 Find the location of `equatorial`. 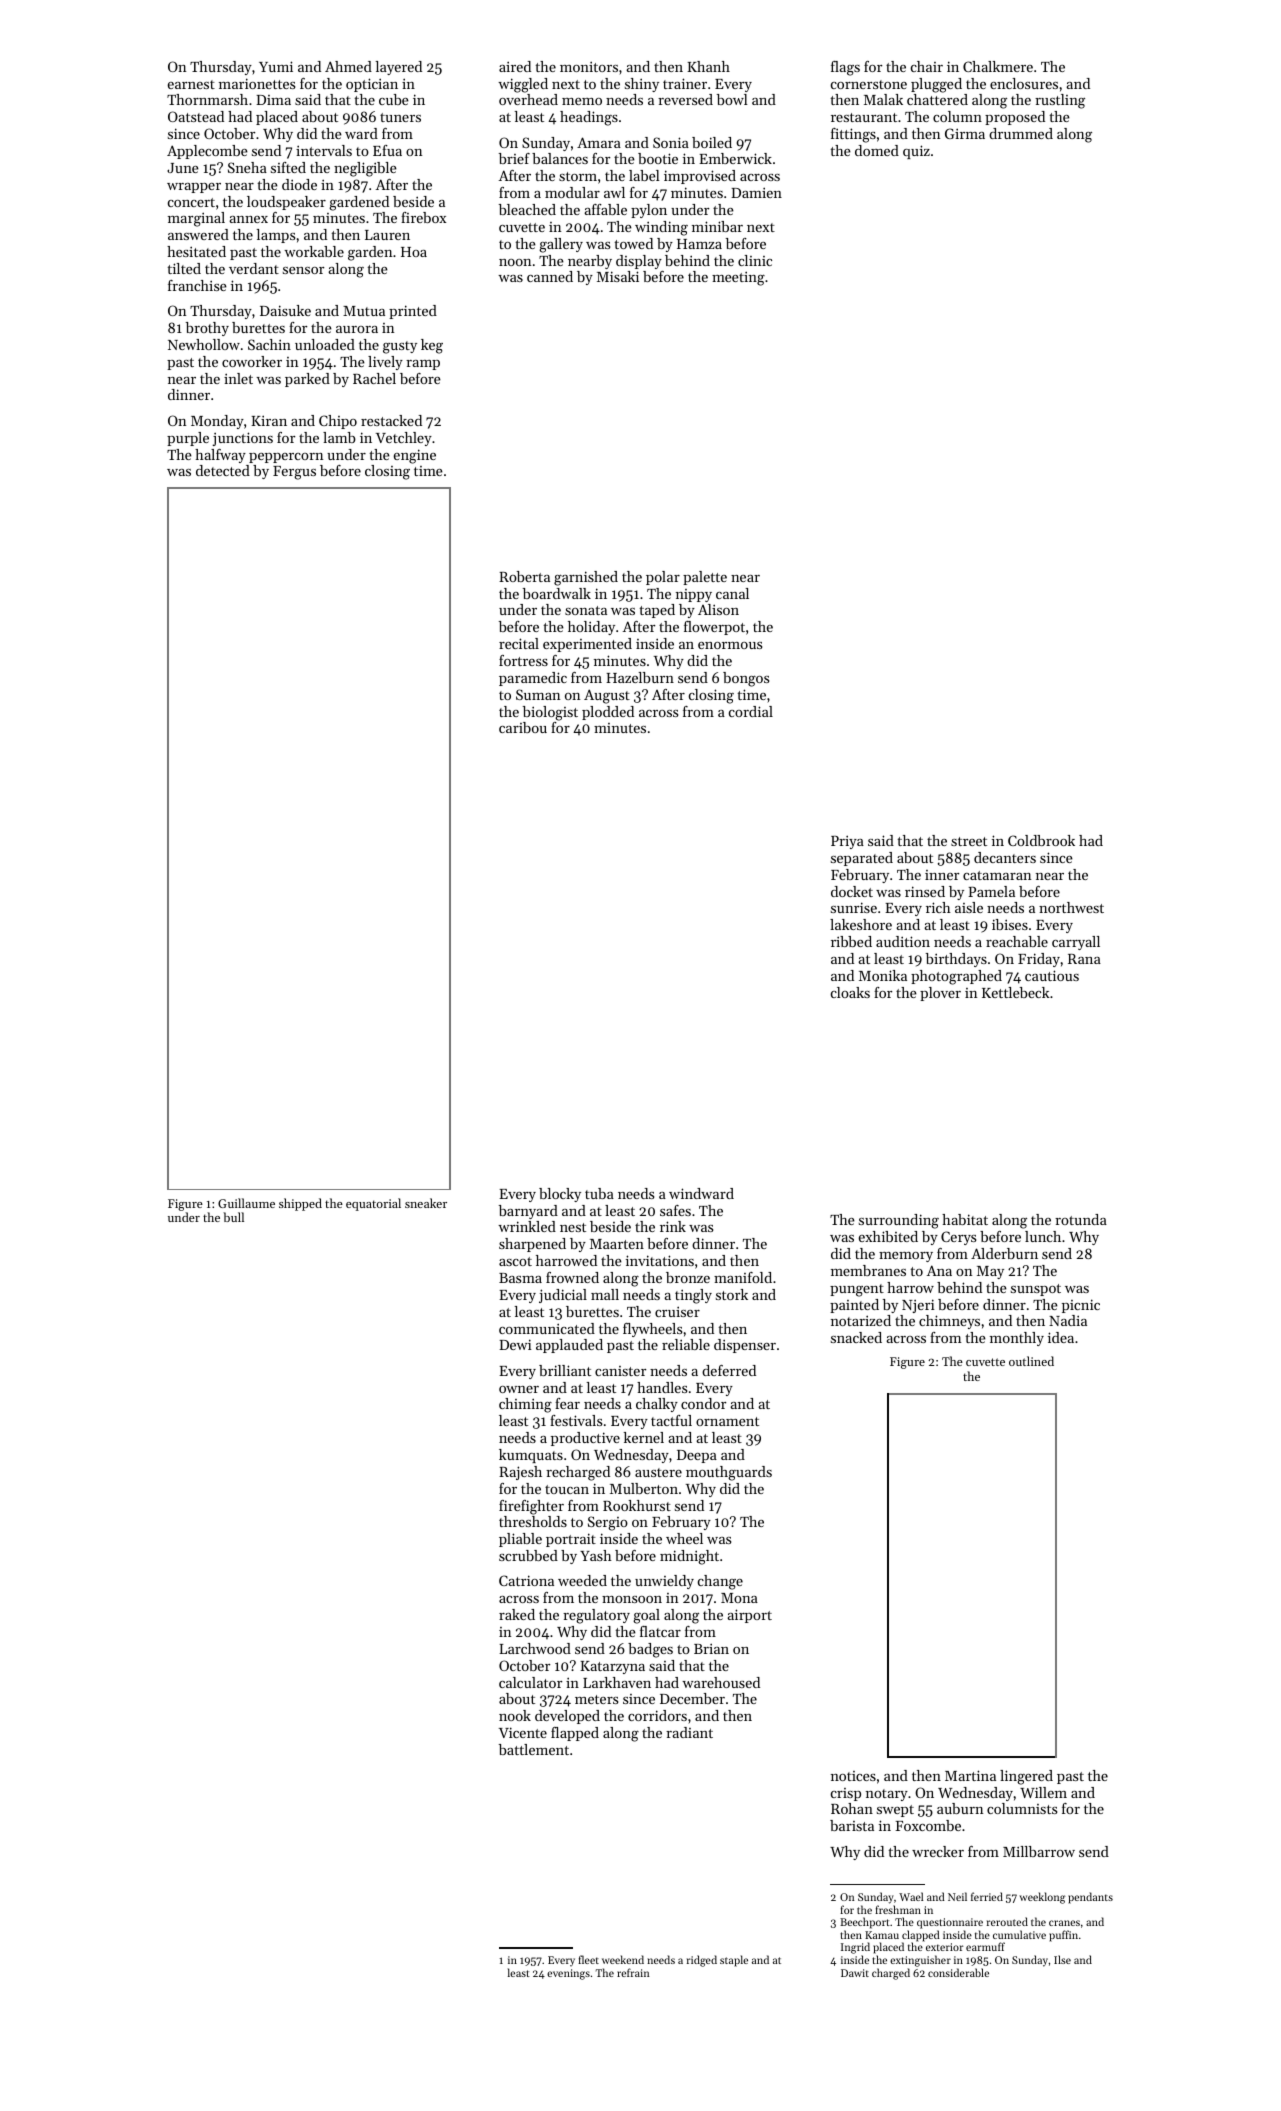

equatorial is located at coordinates (373, 1204).
